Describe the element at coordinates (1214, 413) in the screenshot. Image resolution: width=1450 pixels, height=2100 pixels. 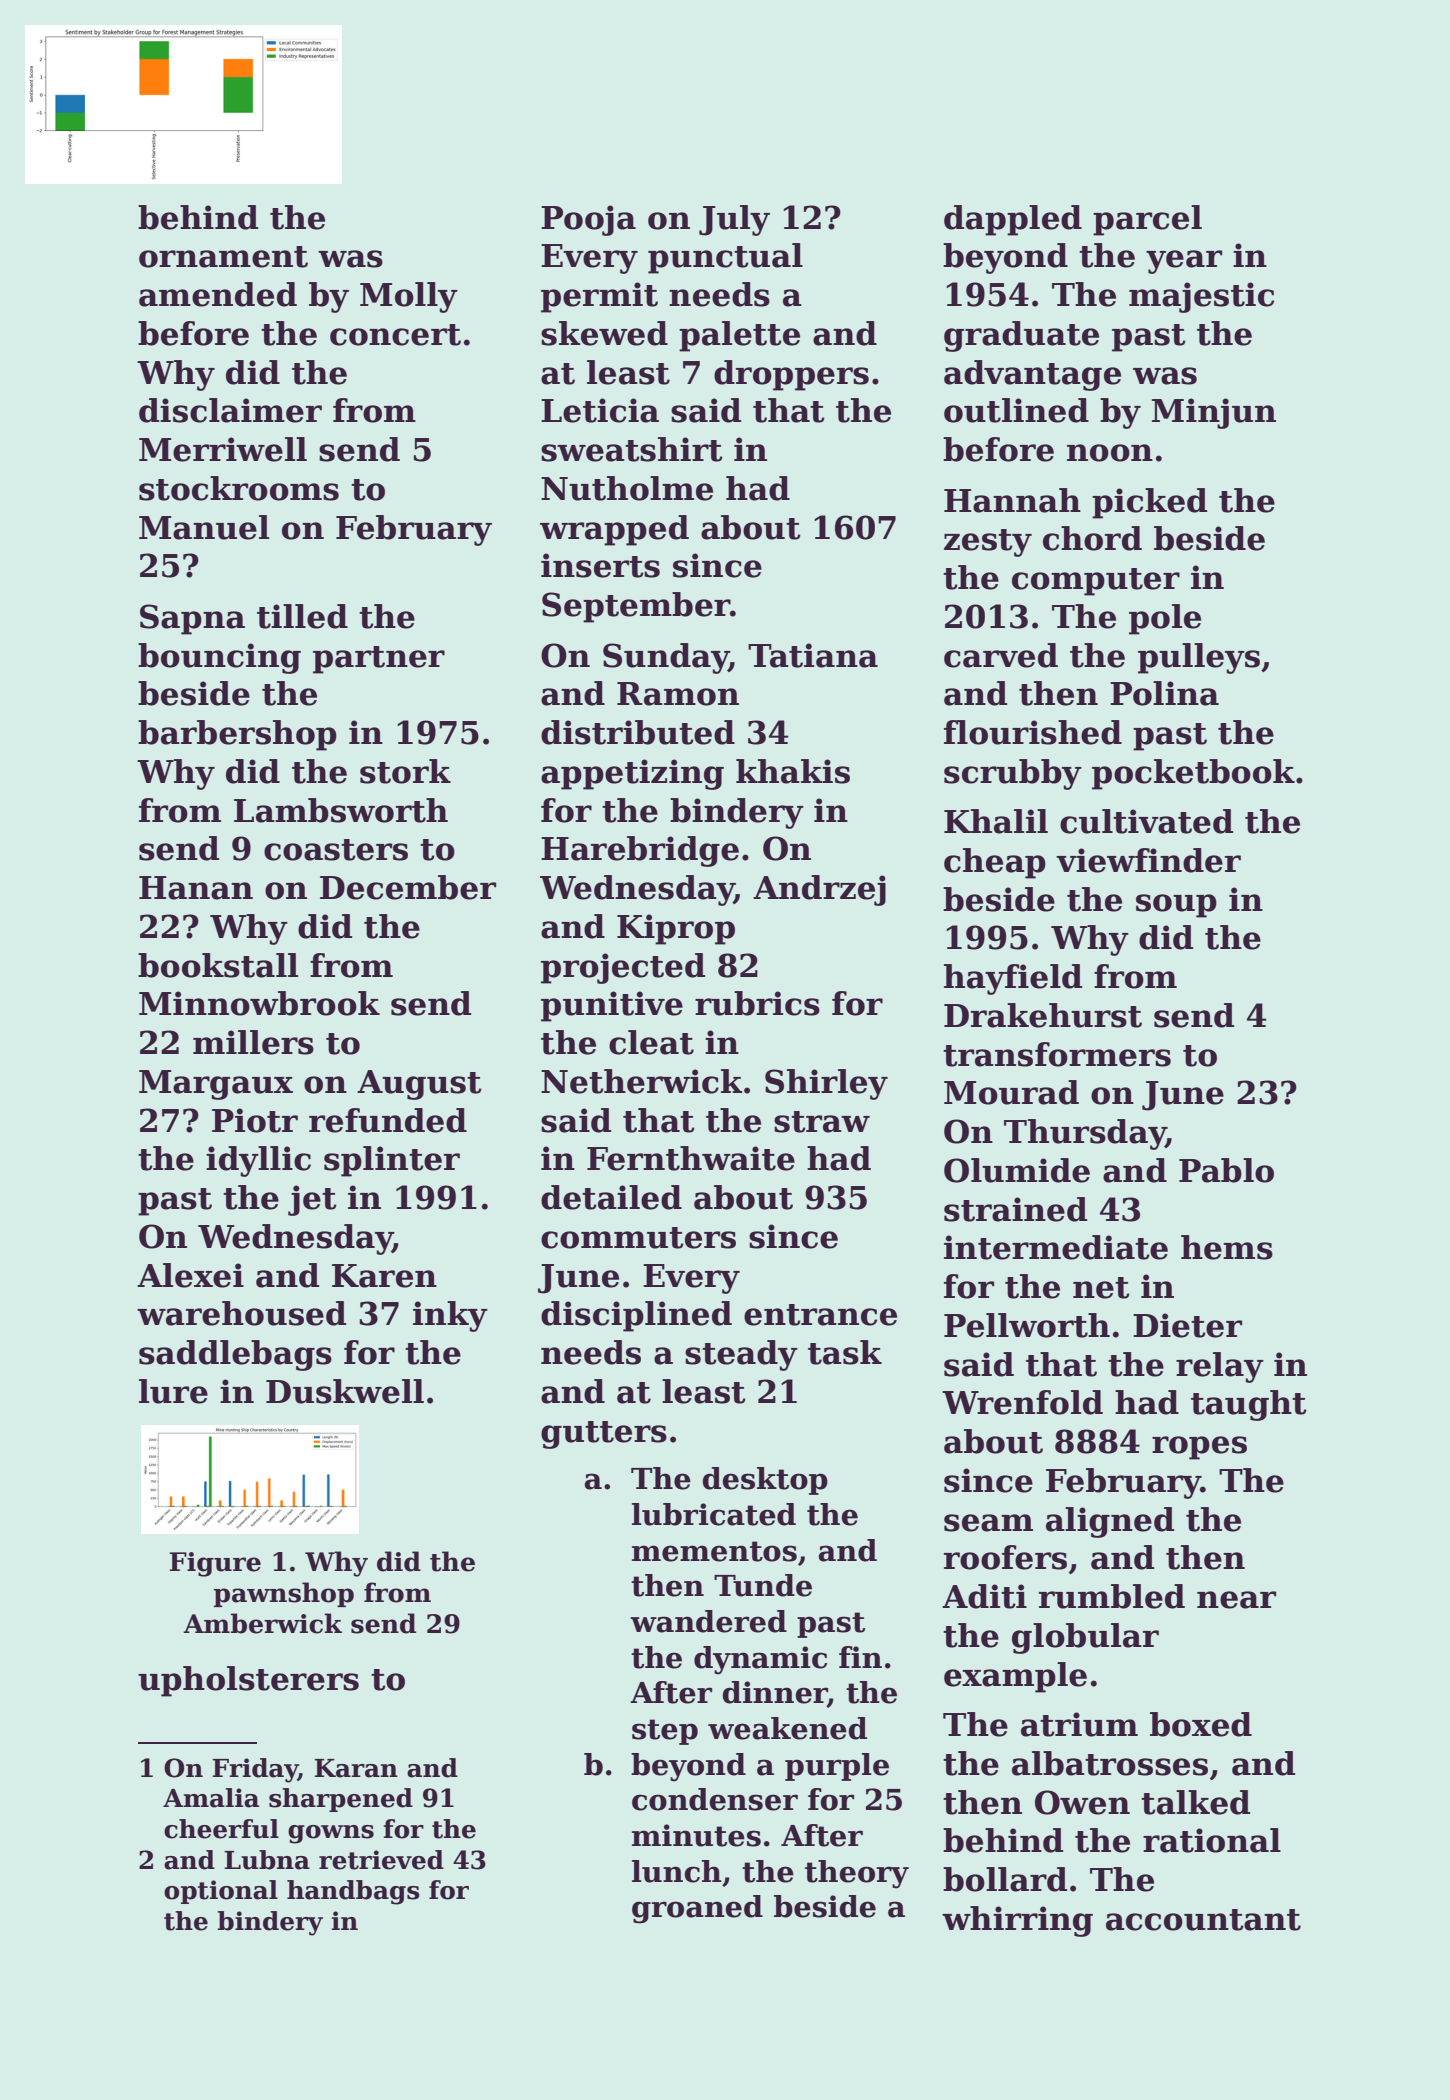
I see `Minjun` at that location.
